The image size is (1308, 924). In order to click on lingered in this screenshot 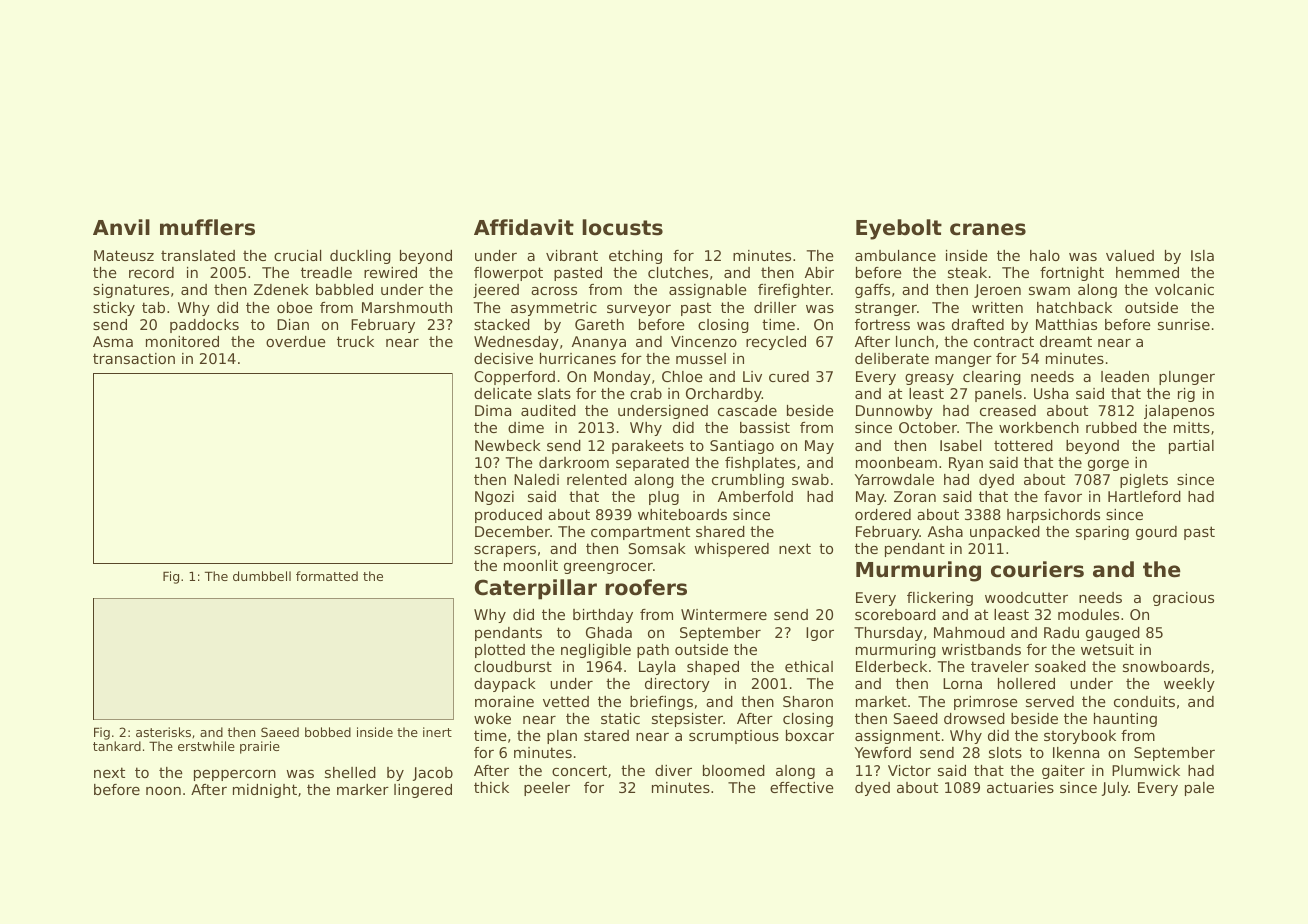, I will do `click(423, 791)`.
